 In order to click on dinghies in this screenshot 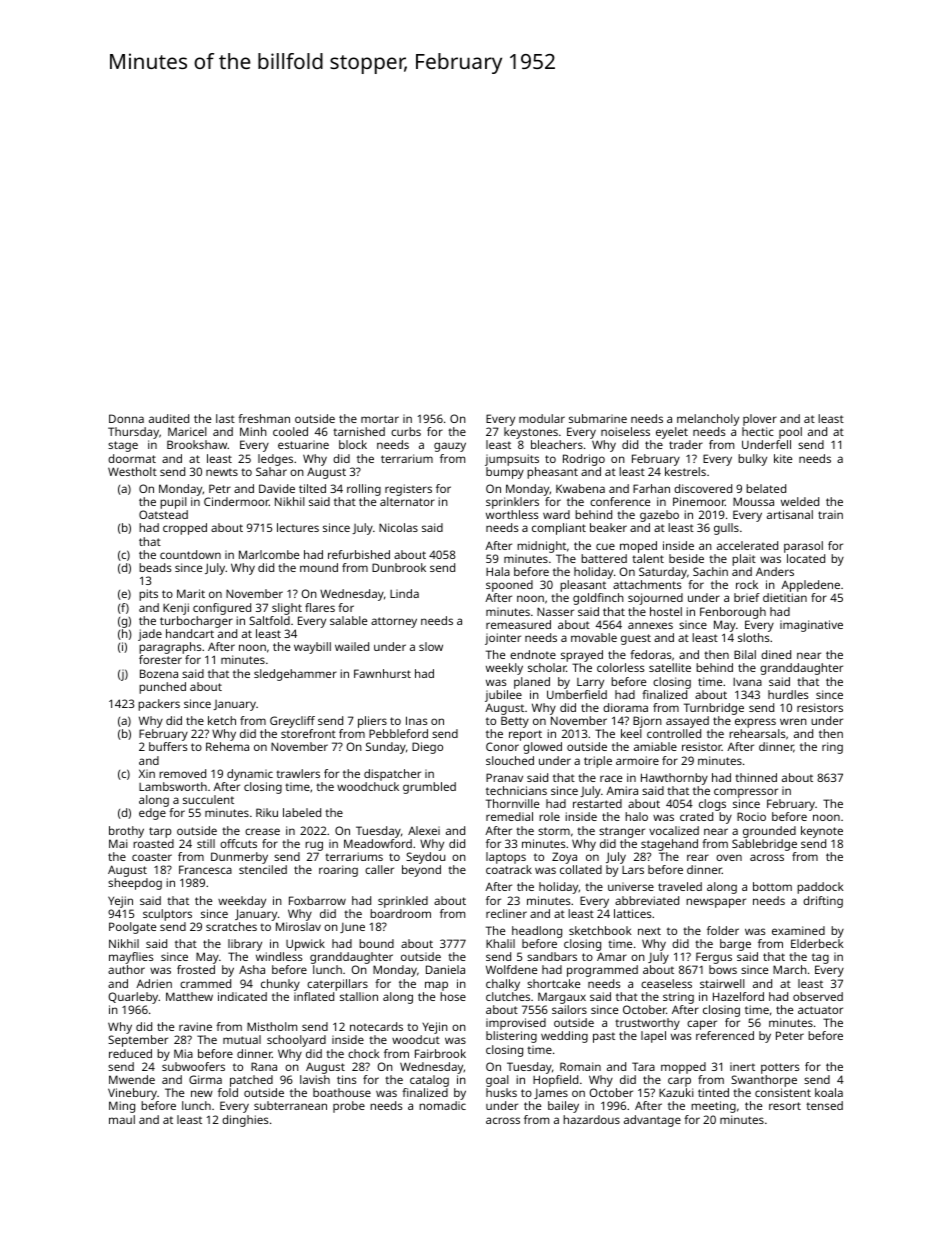, I will do `click(245, 1121)`.
